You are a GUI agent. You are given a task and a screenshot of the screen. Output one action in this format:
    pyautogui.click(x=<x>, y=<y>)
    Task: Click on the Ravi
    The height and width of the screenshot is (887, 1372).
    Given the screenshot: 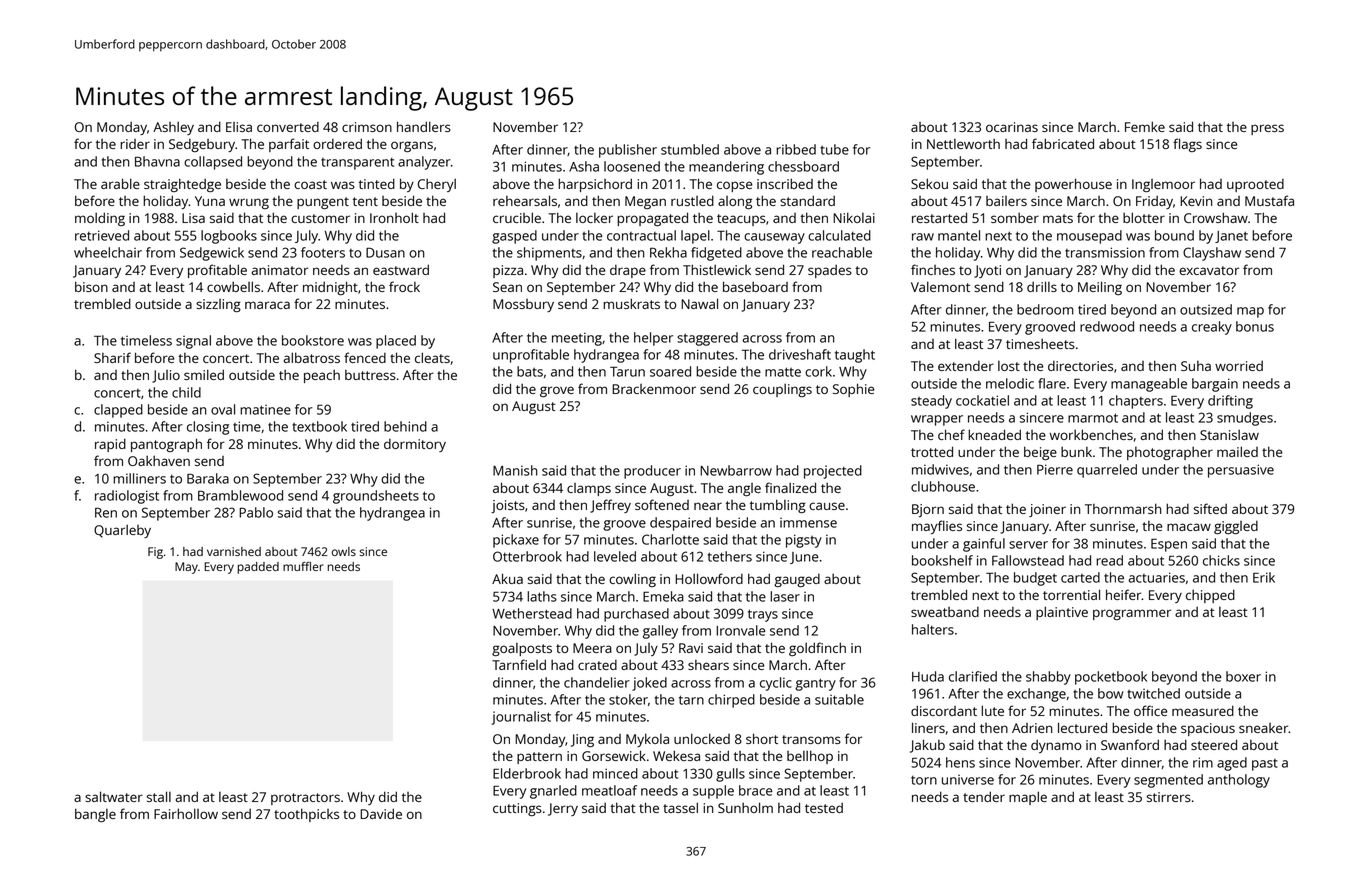 What is the action you would take?
    pyautogui.click(x=691, y=648)
